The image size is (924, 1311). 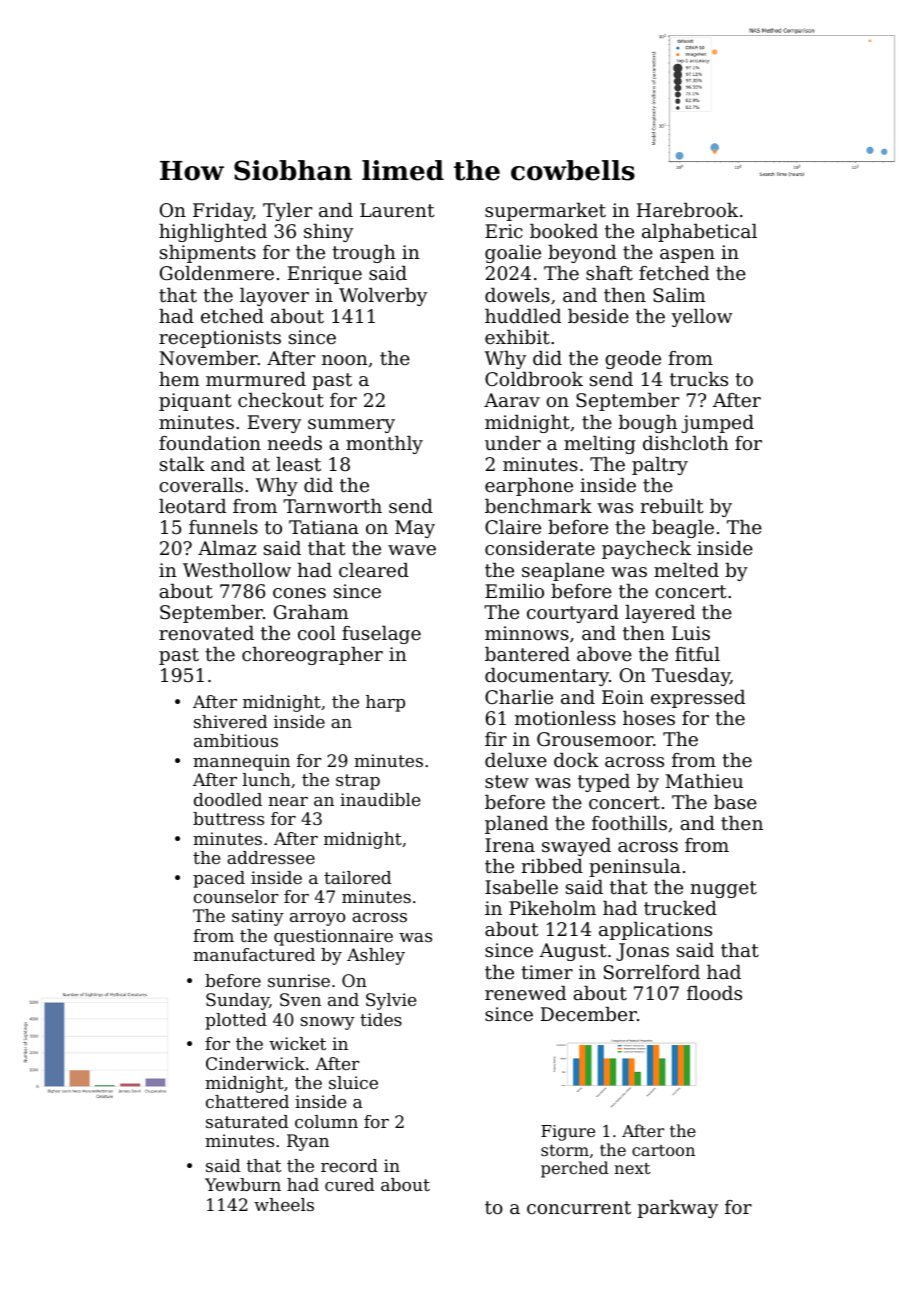 What do you see at coordinates (208, 254) in the screenshot?
I see `shipments` at bounding box center [208, 254].
